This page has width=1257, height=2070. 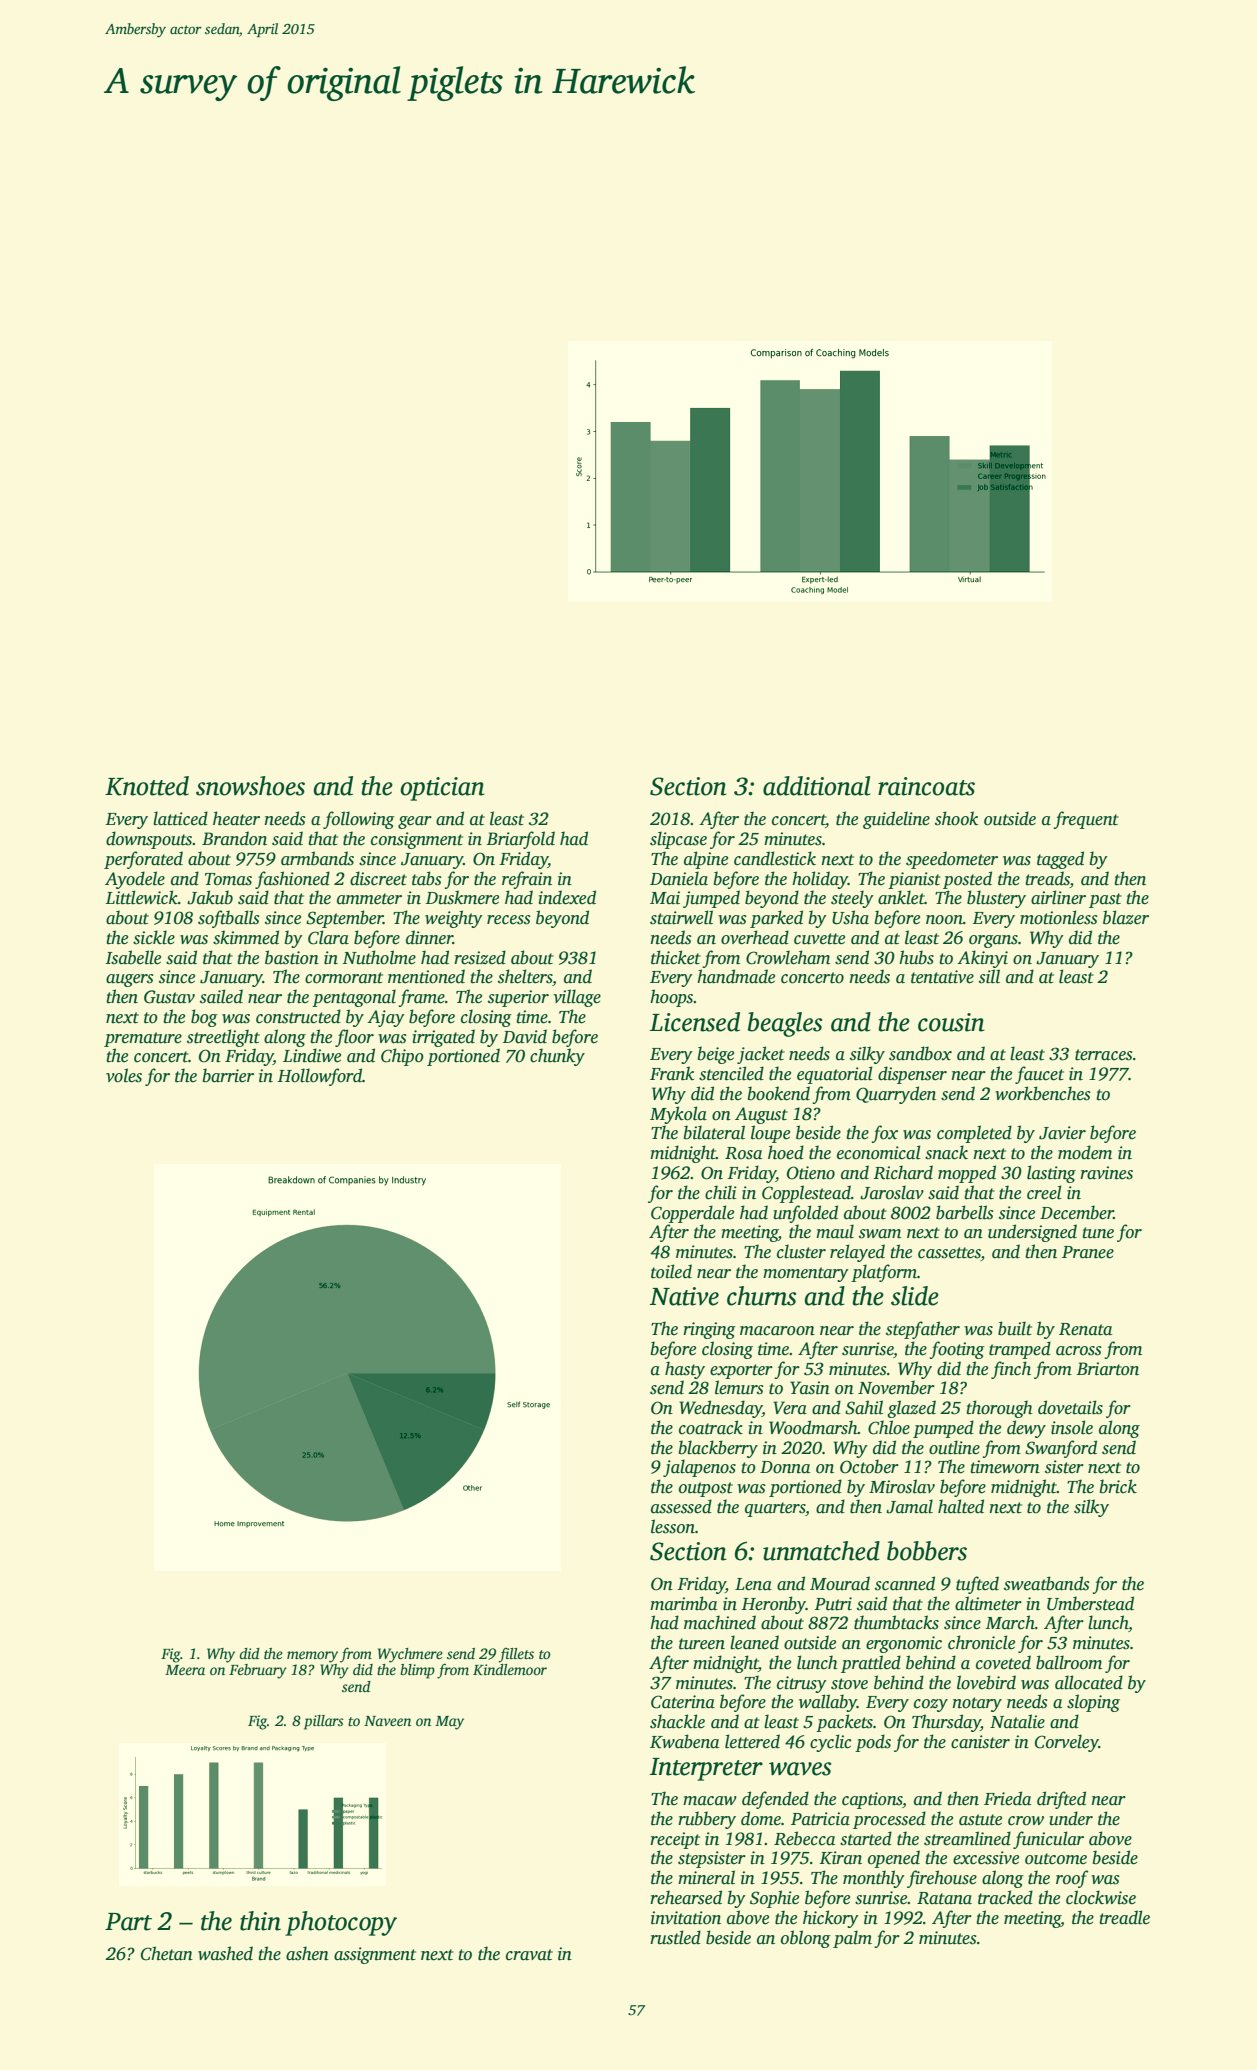 What do you see at coordinates (312, 1657) in the page?
I see `memory` at bounding box center [312, 1657].
